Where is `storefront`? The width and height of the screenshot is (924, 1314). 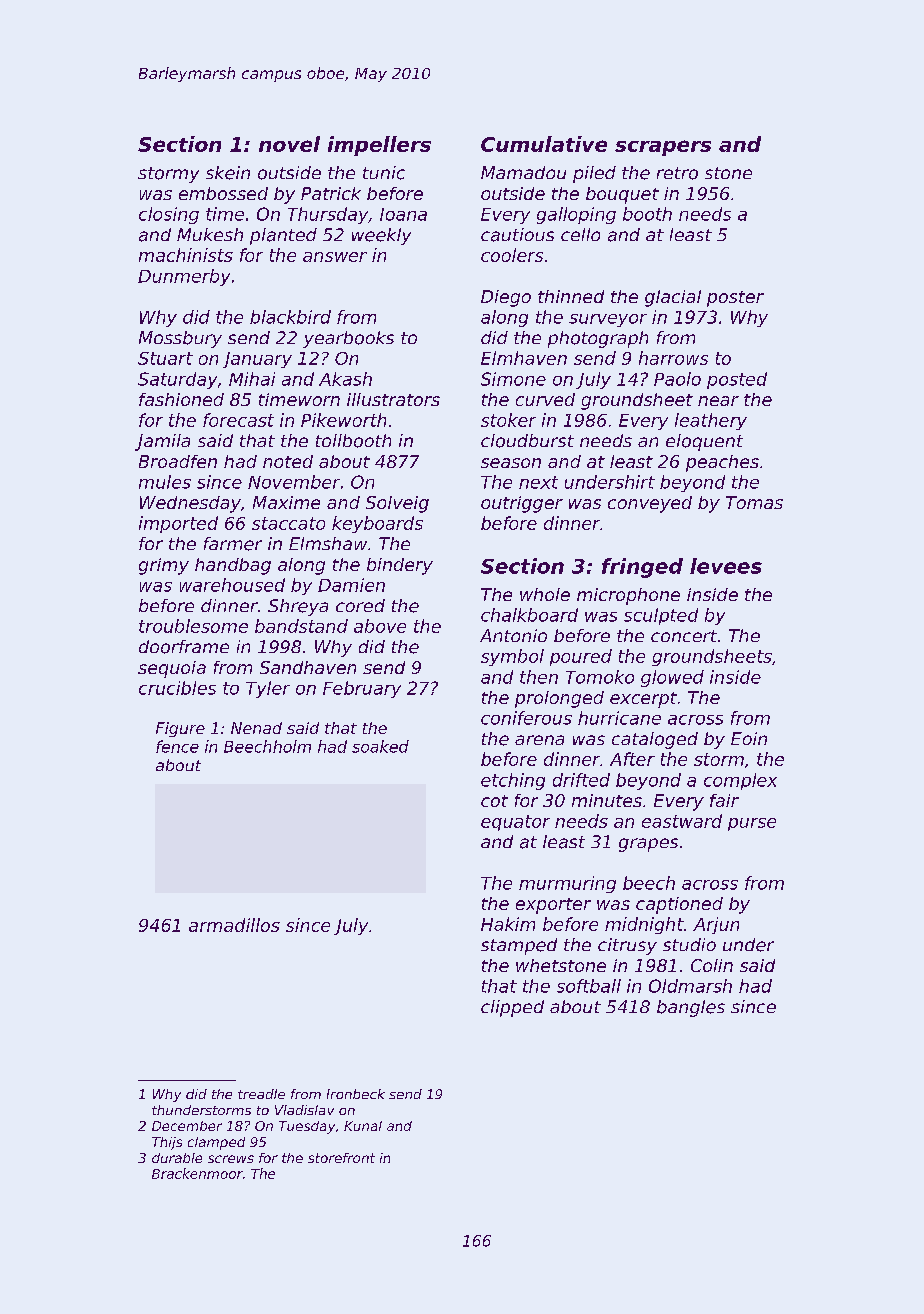
storefront is located at coordinates (341, 1158).
